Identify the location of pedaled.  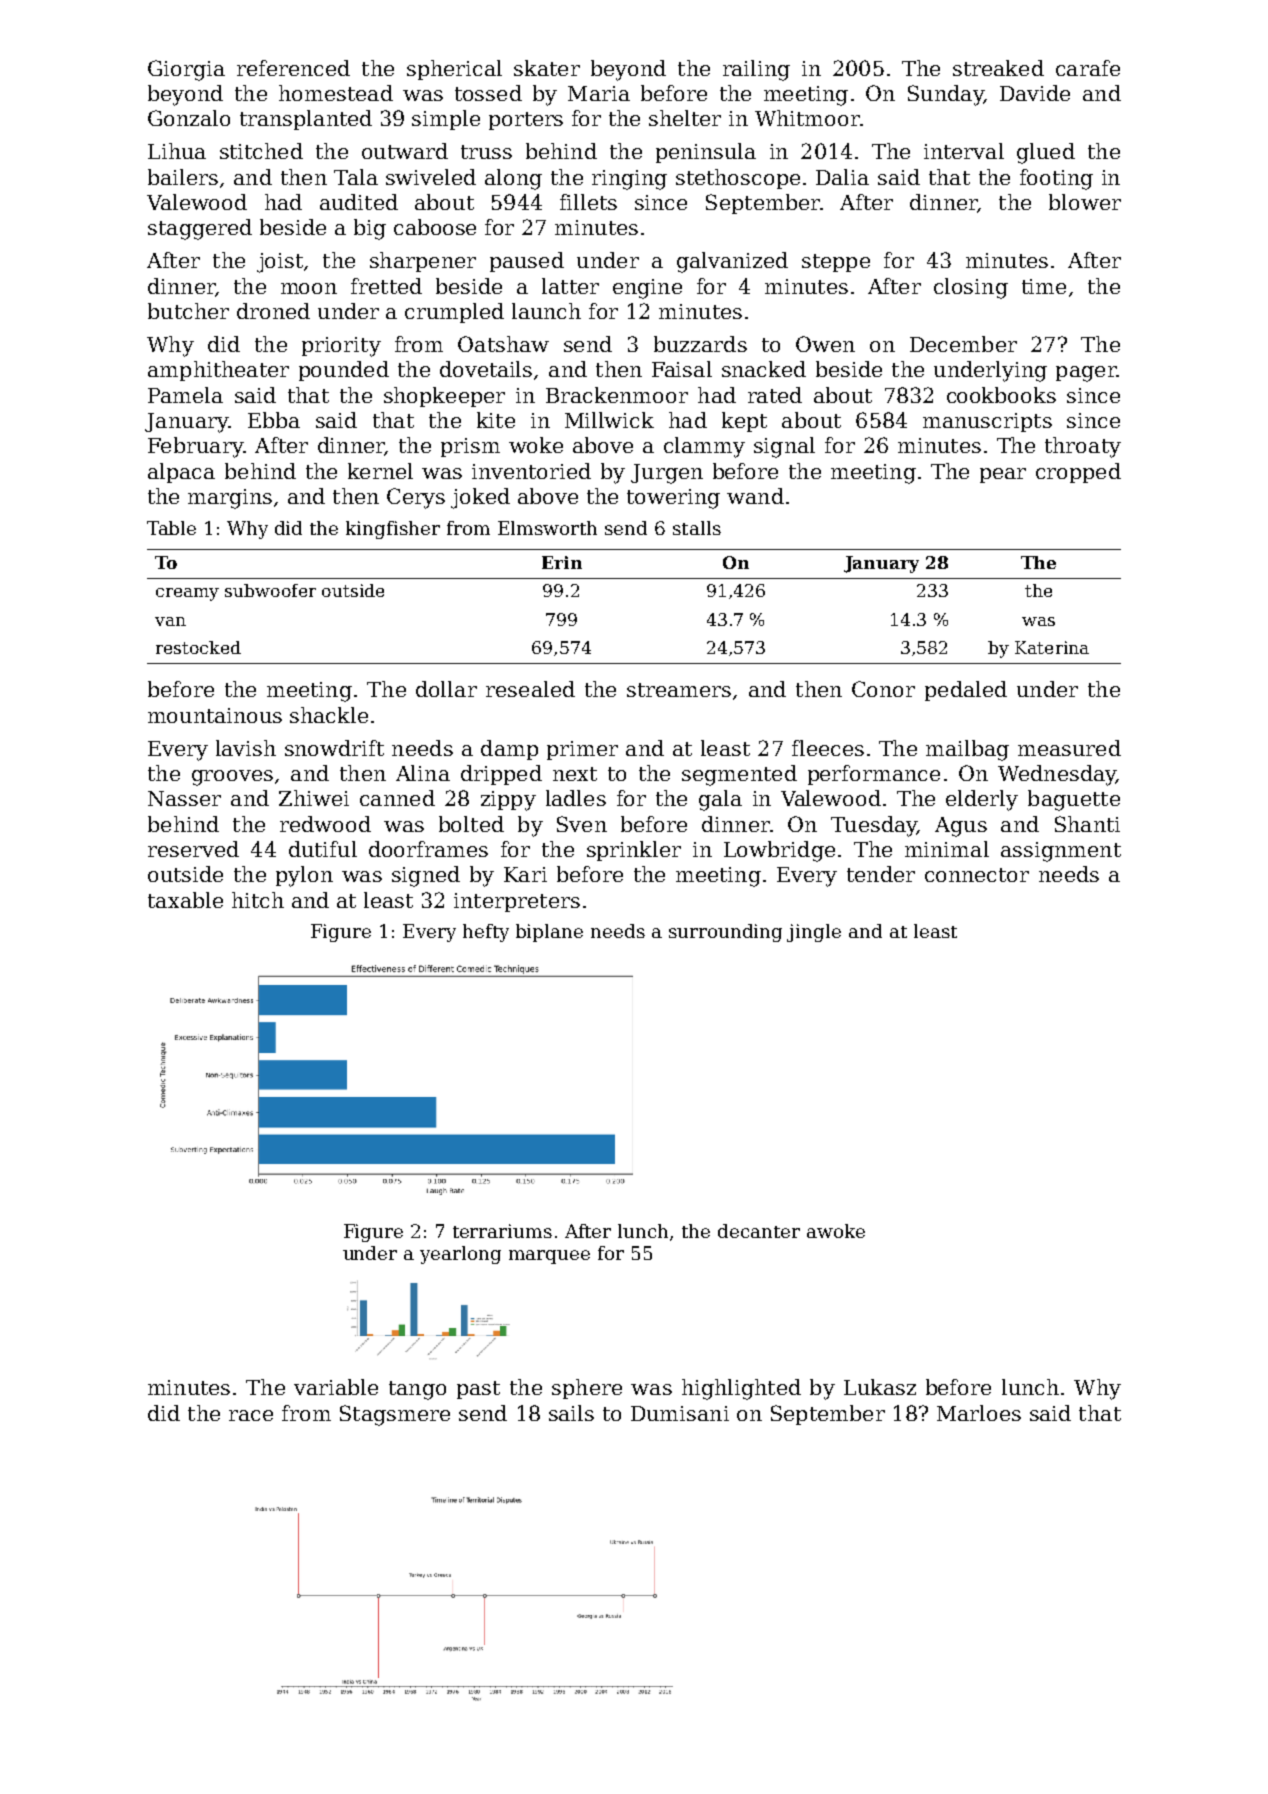
(966, 691).
